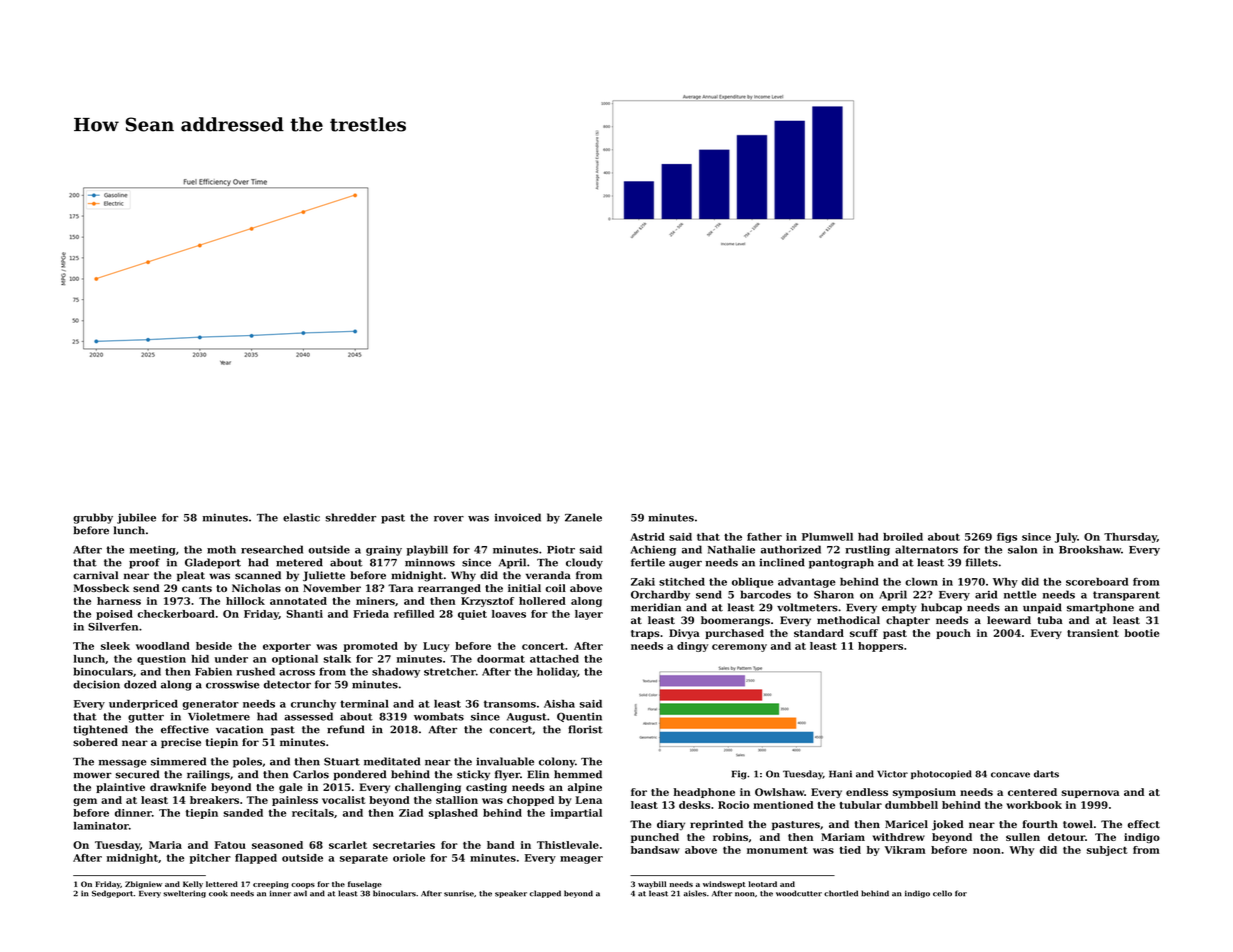  Describe the element at coordinates (384, 551) in the screenshot. I see `grainy` at that location.
